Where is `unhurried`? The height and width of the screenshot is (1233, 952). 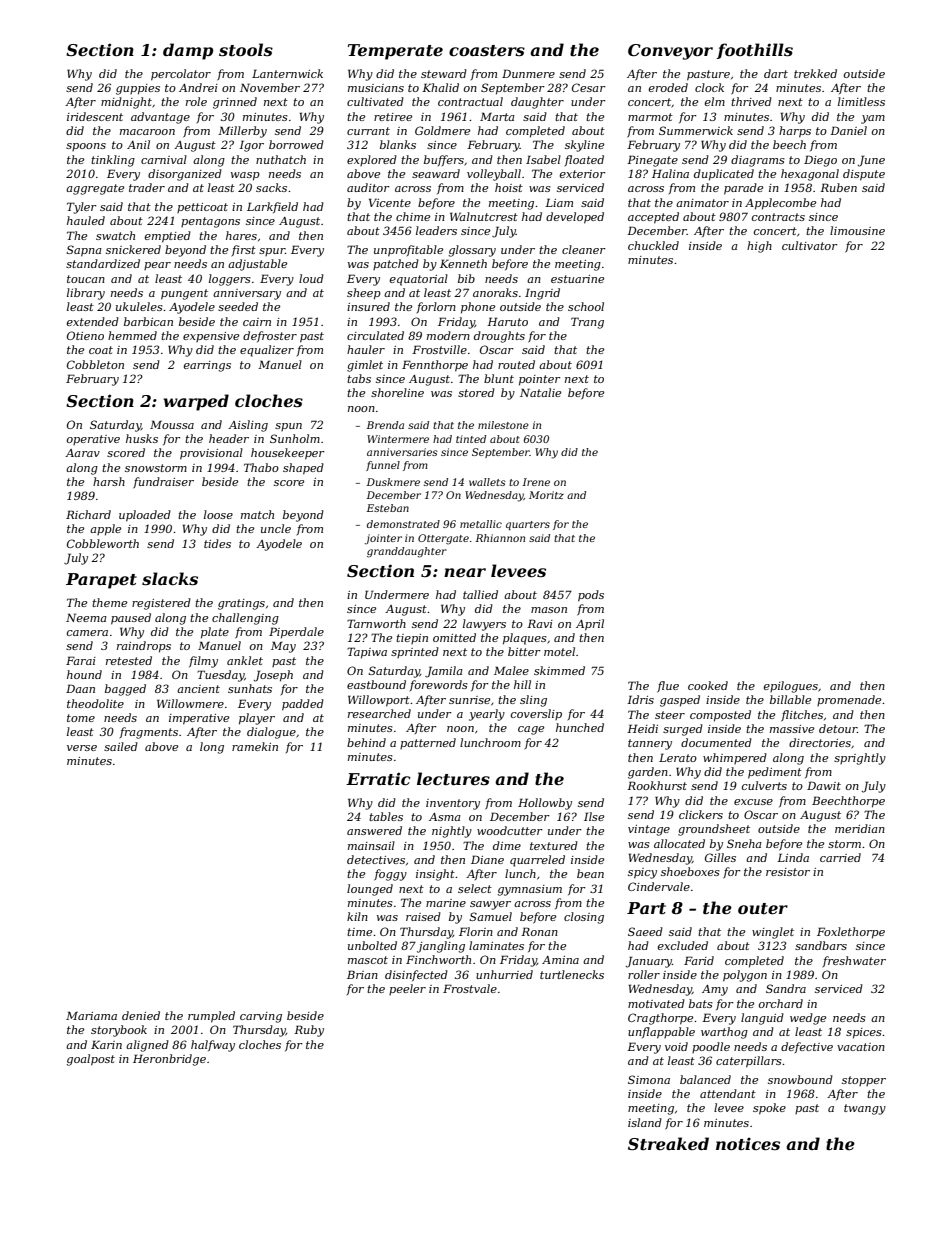 unhurried is located at coordinates (504, 974).
